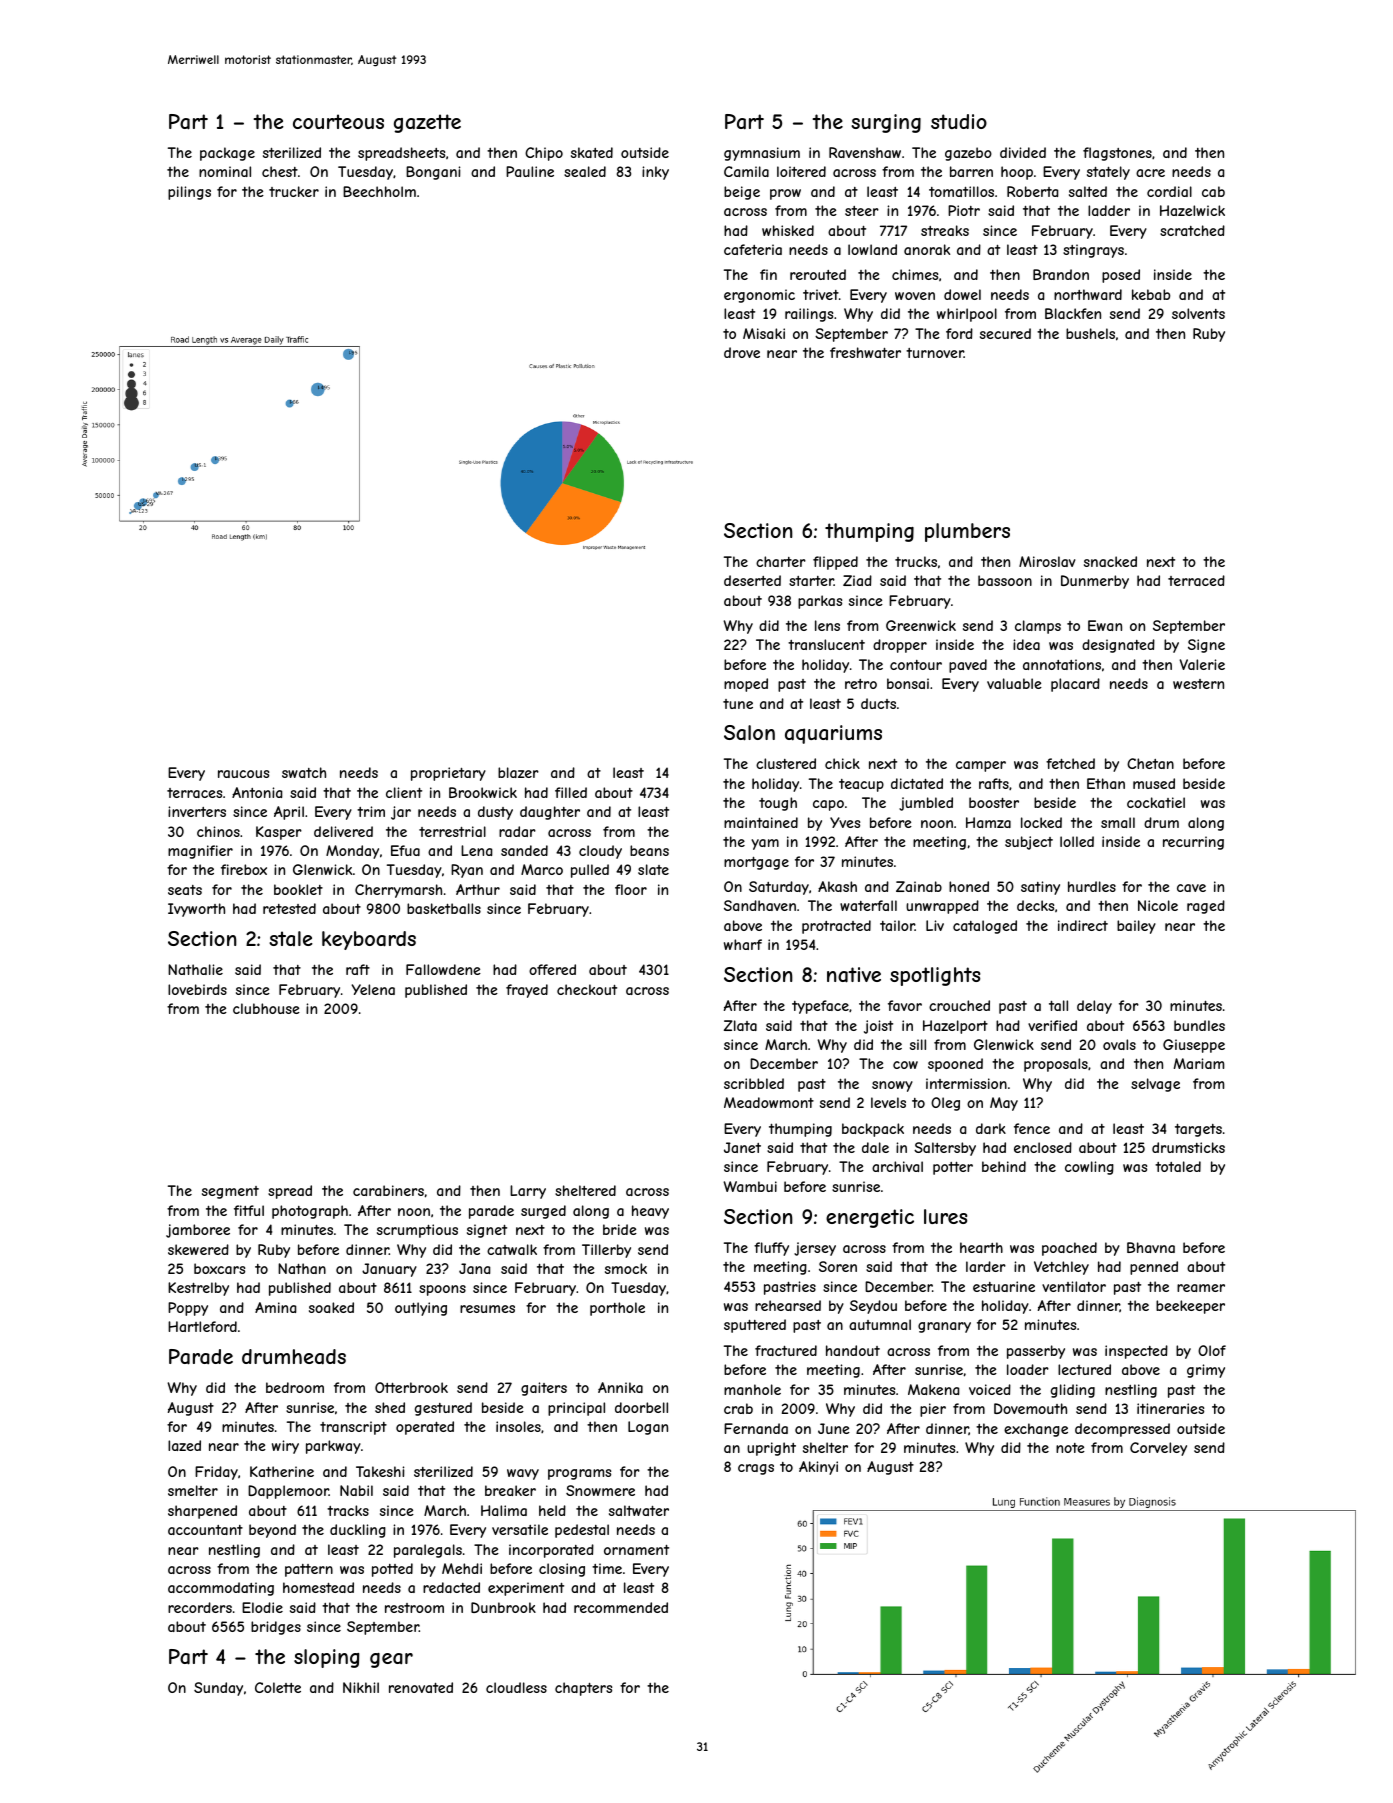 This screenshot has width=1393, height=1803. What do you see at coordinates (886, 123) in the screenshot?
I see `surging` at bounding box center [886, 123].
